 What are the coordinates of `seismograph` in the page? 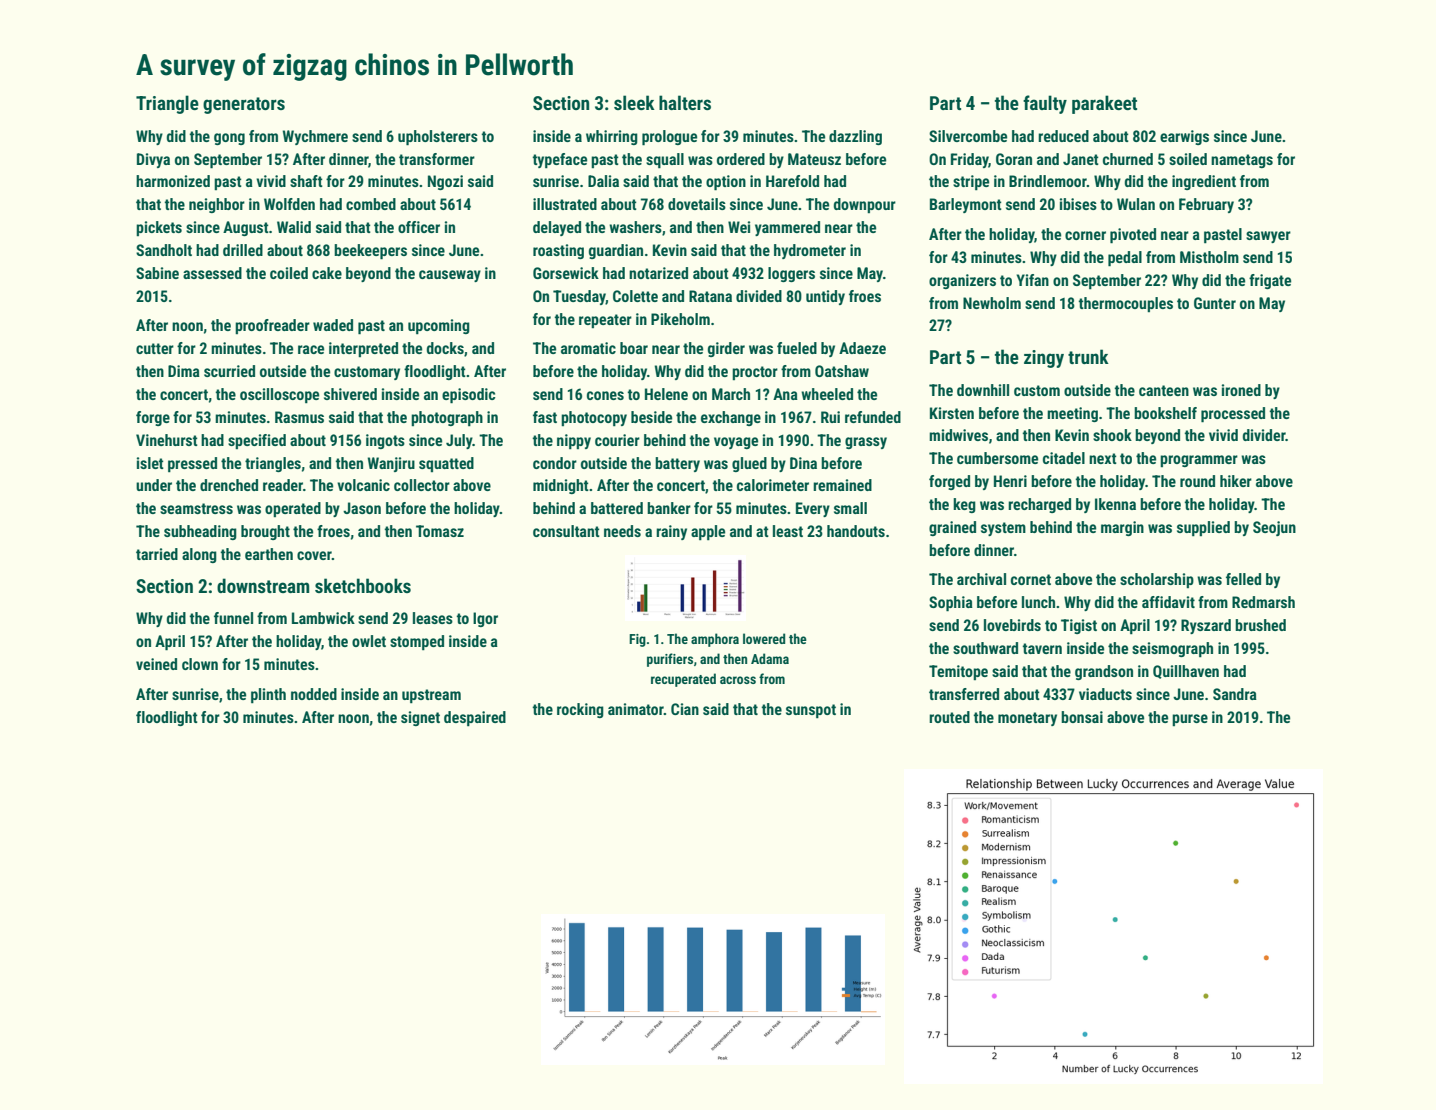 It's located at (1172, 649).
